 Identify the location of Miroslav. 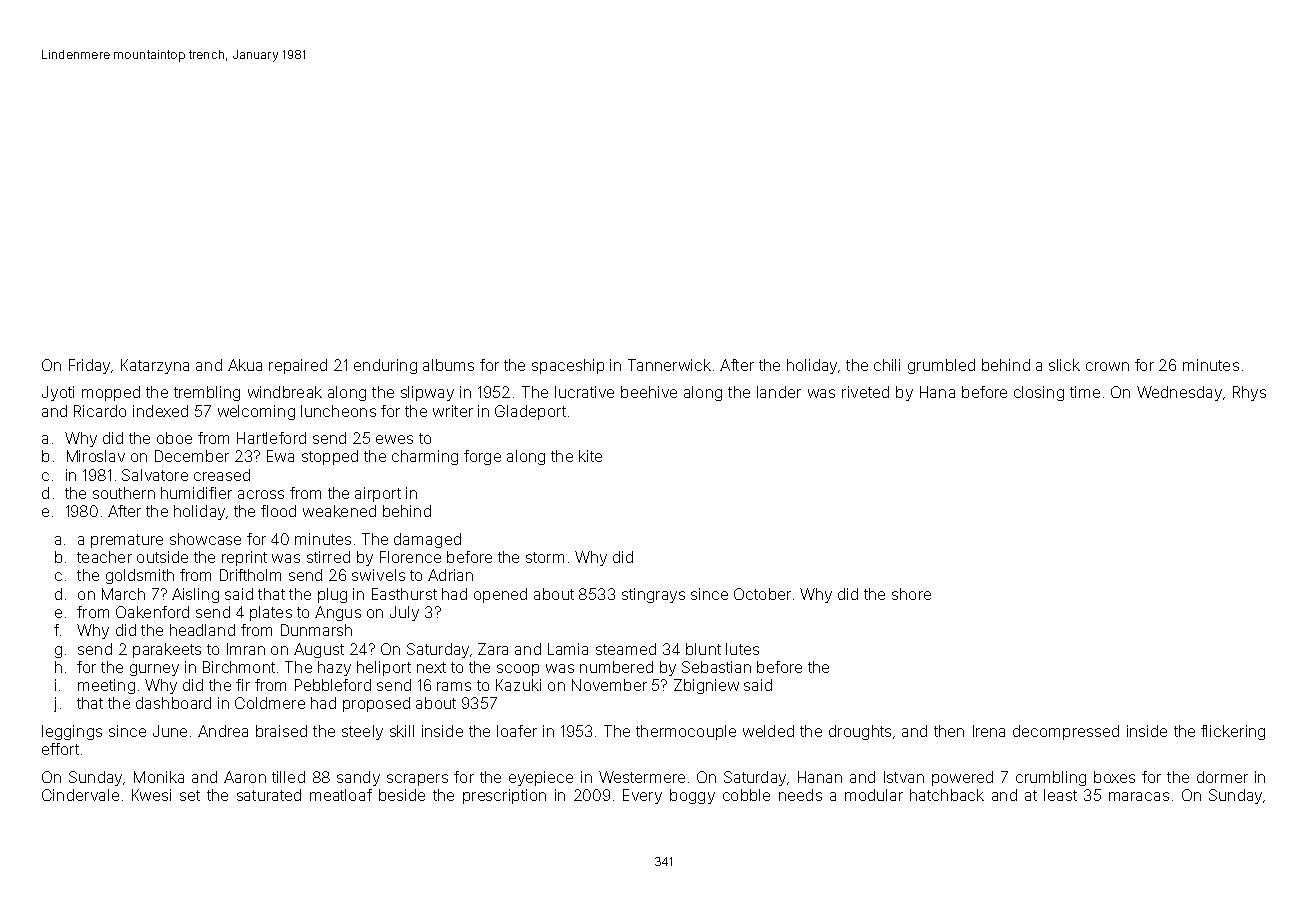
(96, 456).
